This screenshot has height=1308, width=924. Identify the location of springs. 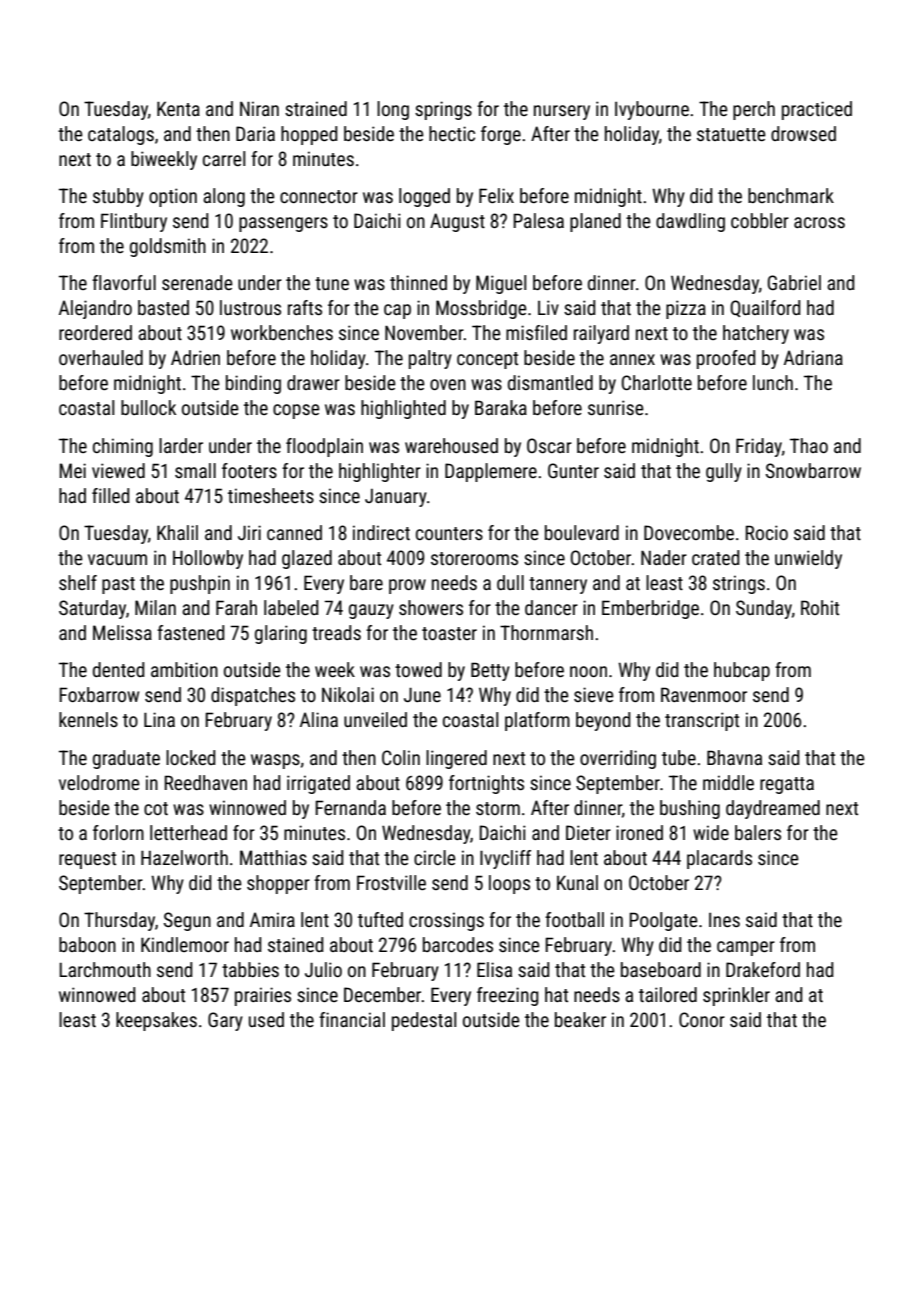
(443, 110).
